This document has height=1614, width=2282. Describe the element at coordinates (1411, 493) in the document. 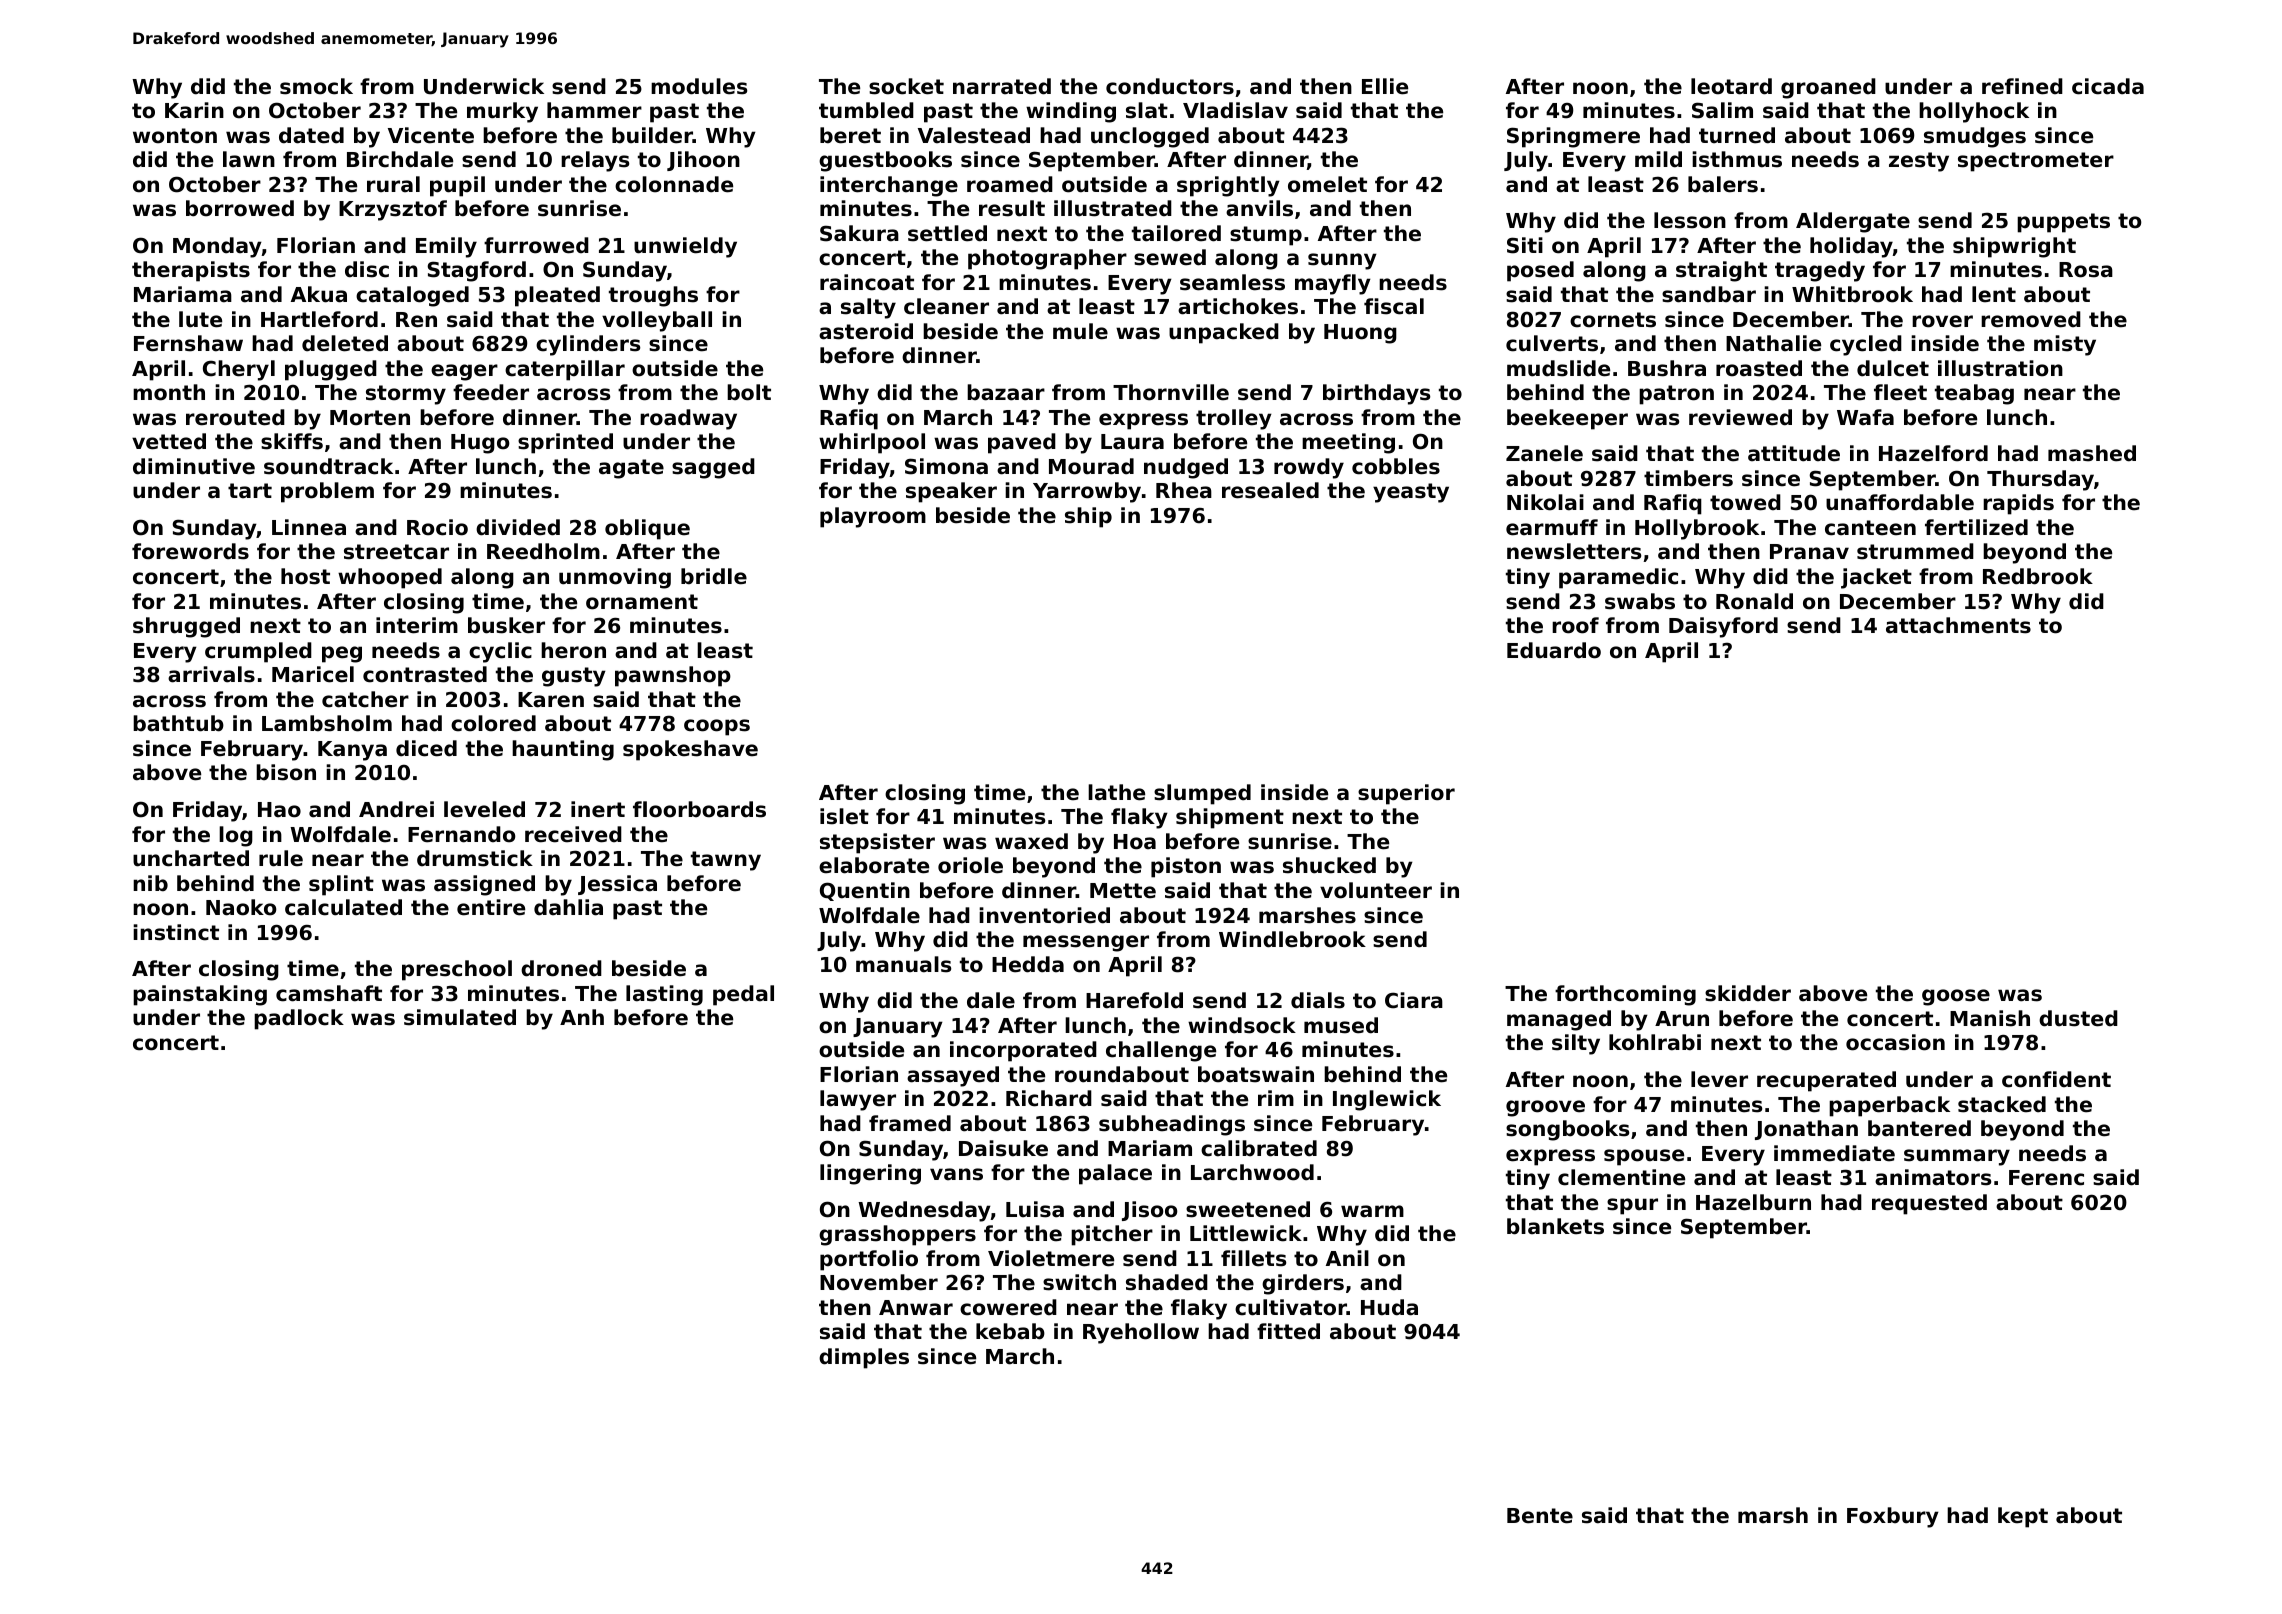

I see `yeasty` at that location.
